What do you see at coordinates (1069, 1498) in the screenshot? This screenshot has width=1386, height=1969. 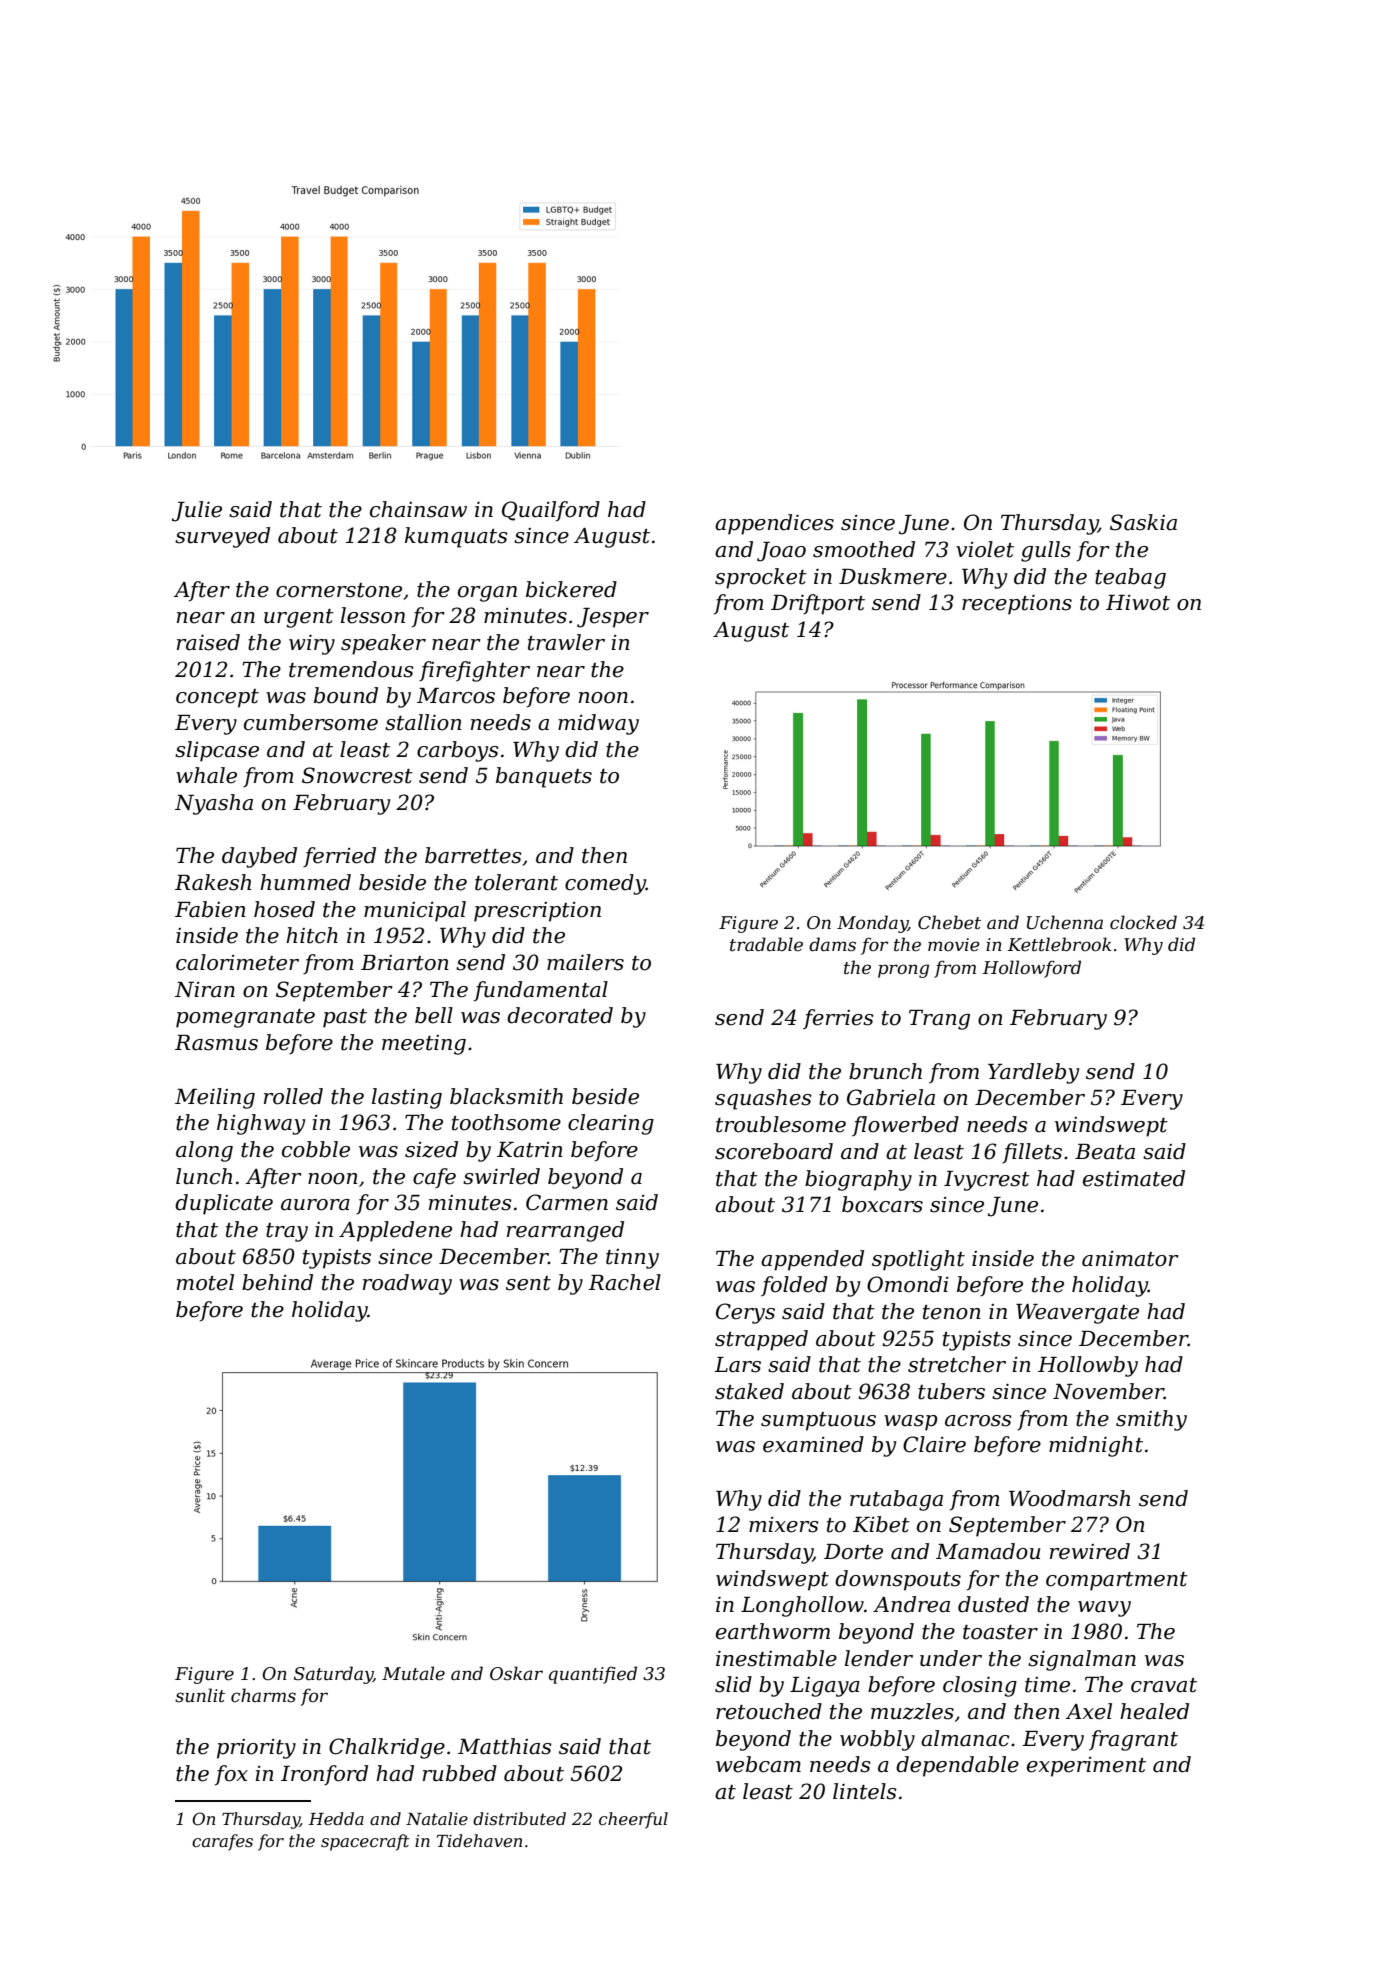 I see `Woodmarsh` at bounding box center [1069, 1498].
